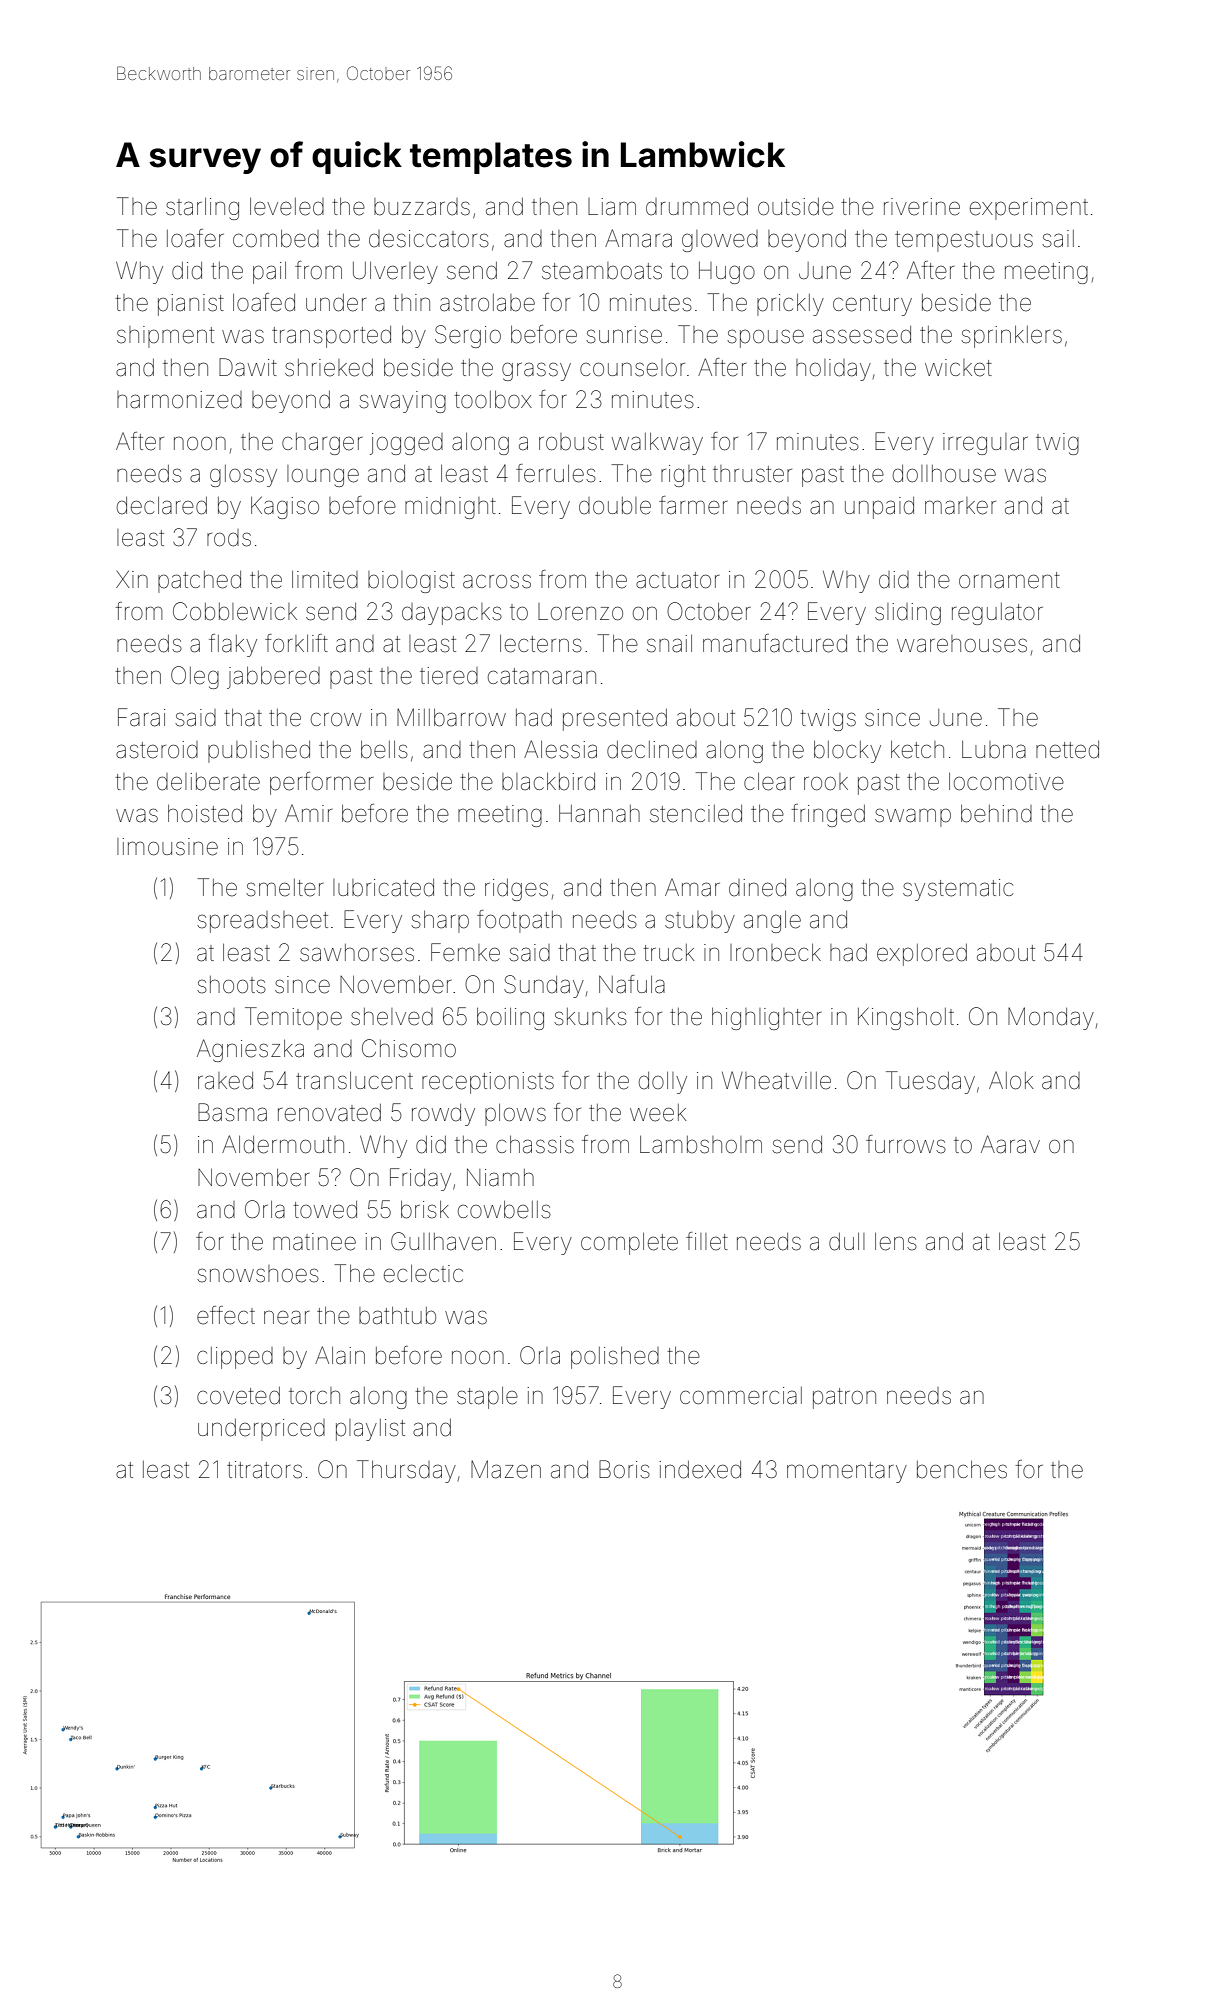 The width and height of the screenshot is (1224, 2015). Describe the element at coordinates (202, 209) in the screenshot. I see `starling` at that location.
